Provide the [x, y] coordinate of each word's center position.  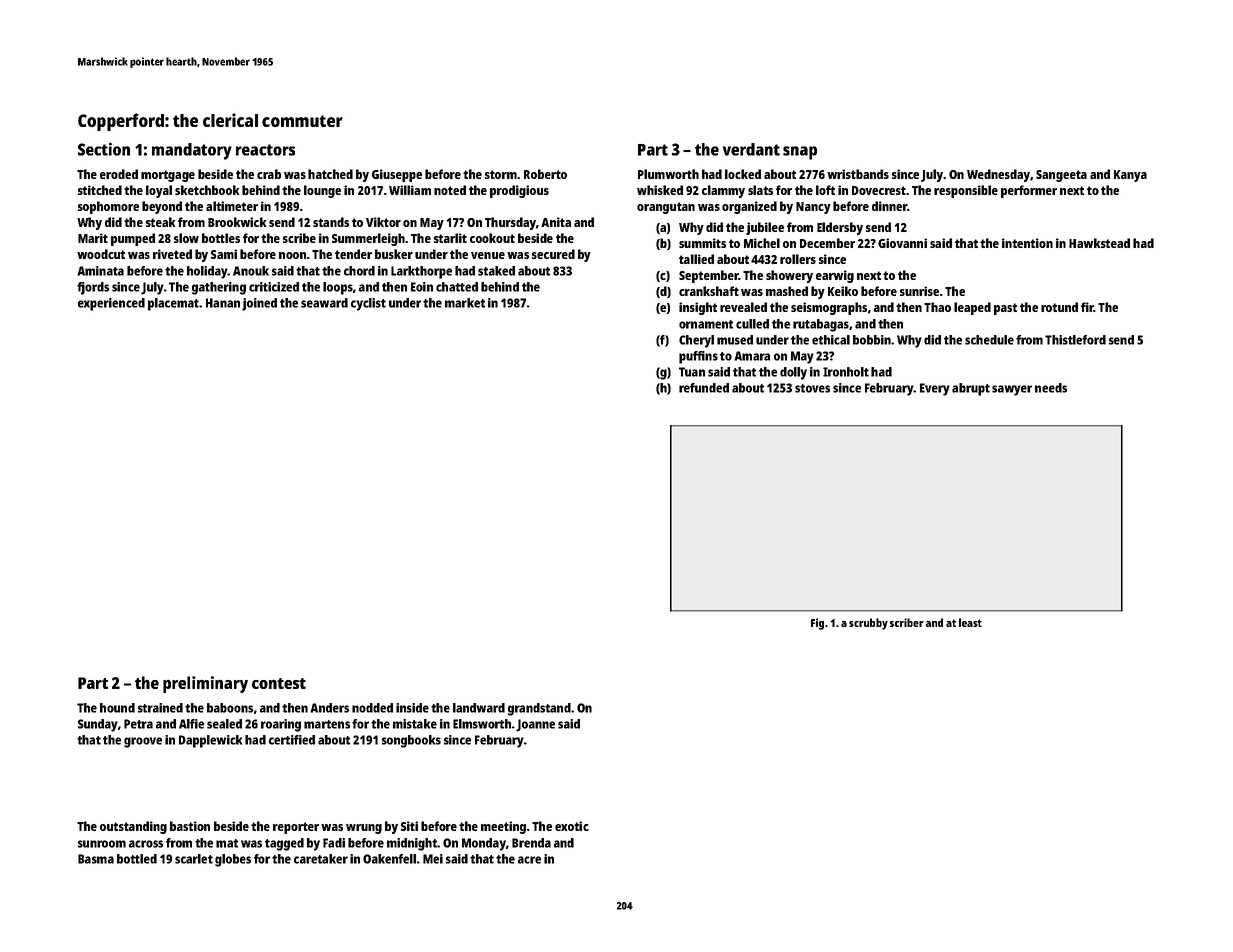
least [970, 622]
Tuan [692, 372]
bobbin [872, 340]
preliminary [205, 684]
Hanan [223, 303]
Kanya [1130, 176]
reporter [296, 828]
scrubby [868, 624]
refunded [704, 388]
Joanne [535, 725]
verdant [751, 149]
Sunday [98, 725]
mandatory [192, 151]
